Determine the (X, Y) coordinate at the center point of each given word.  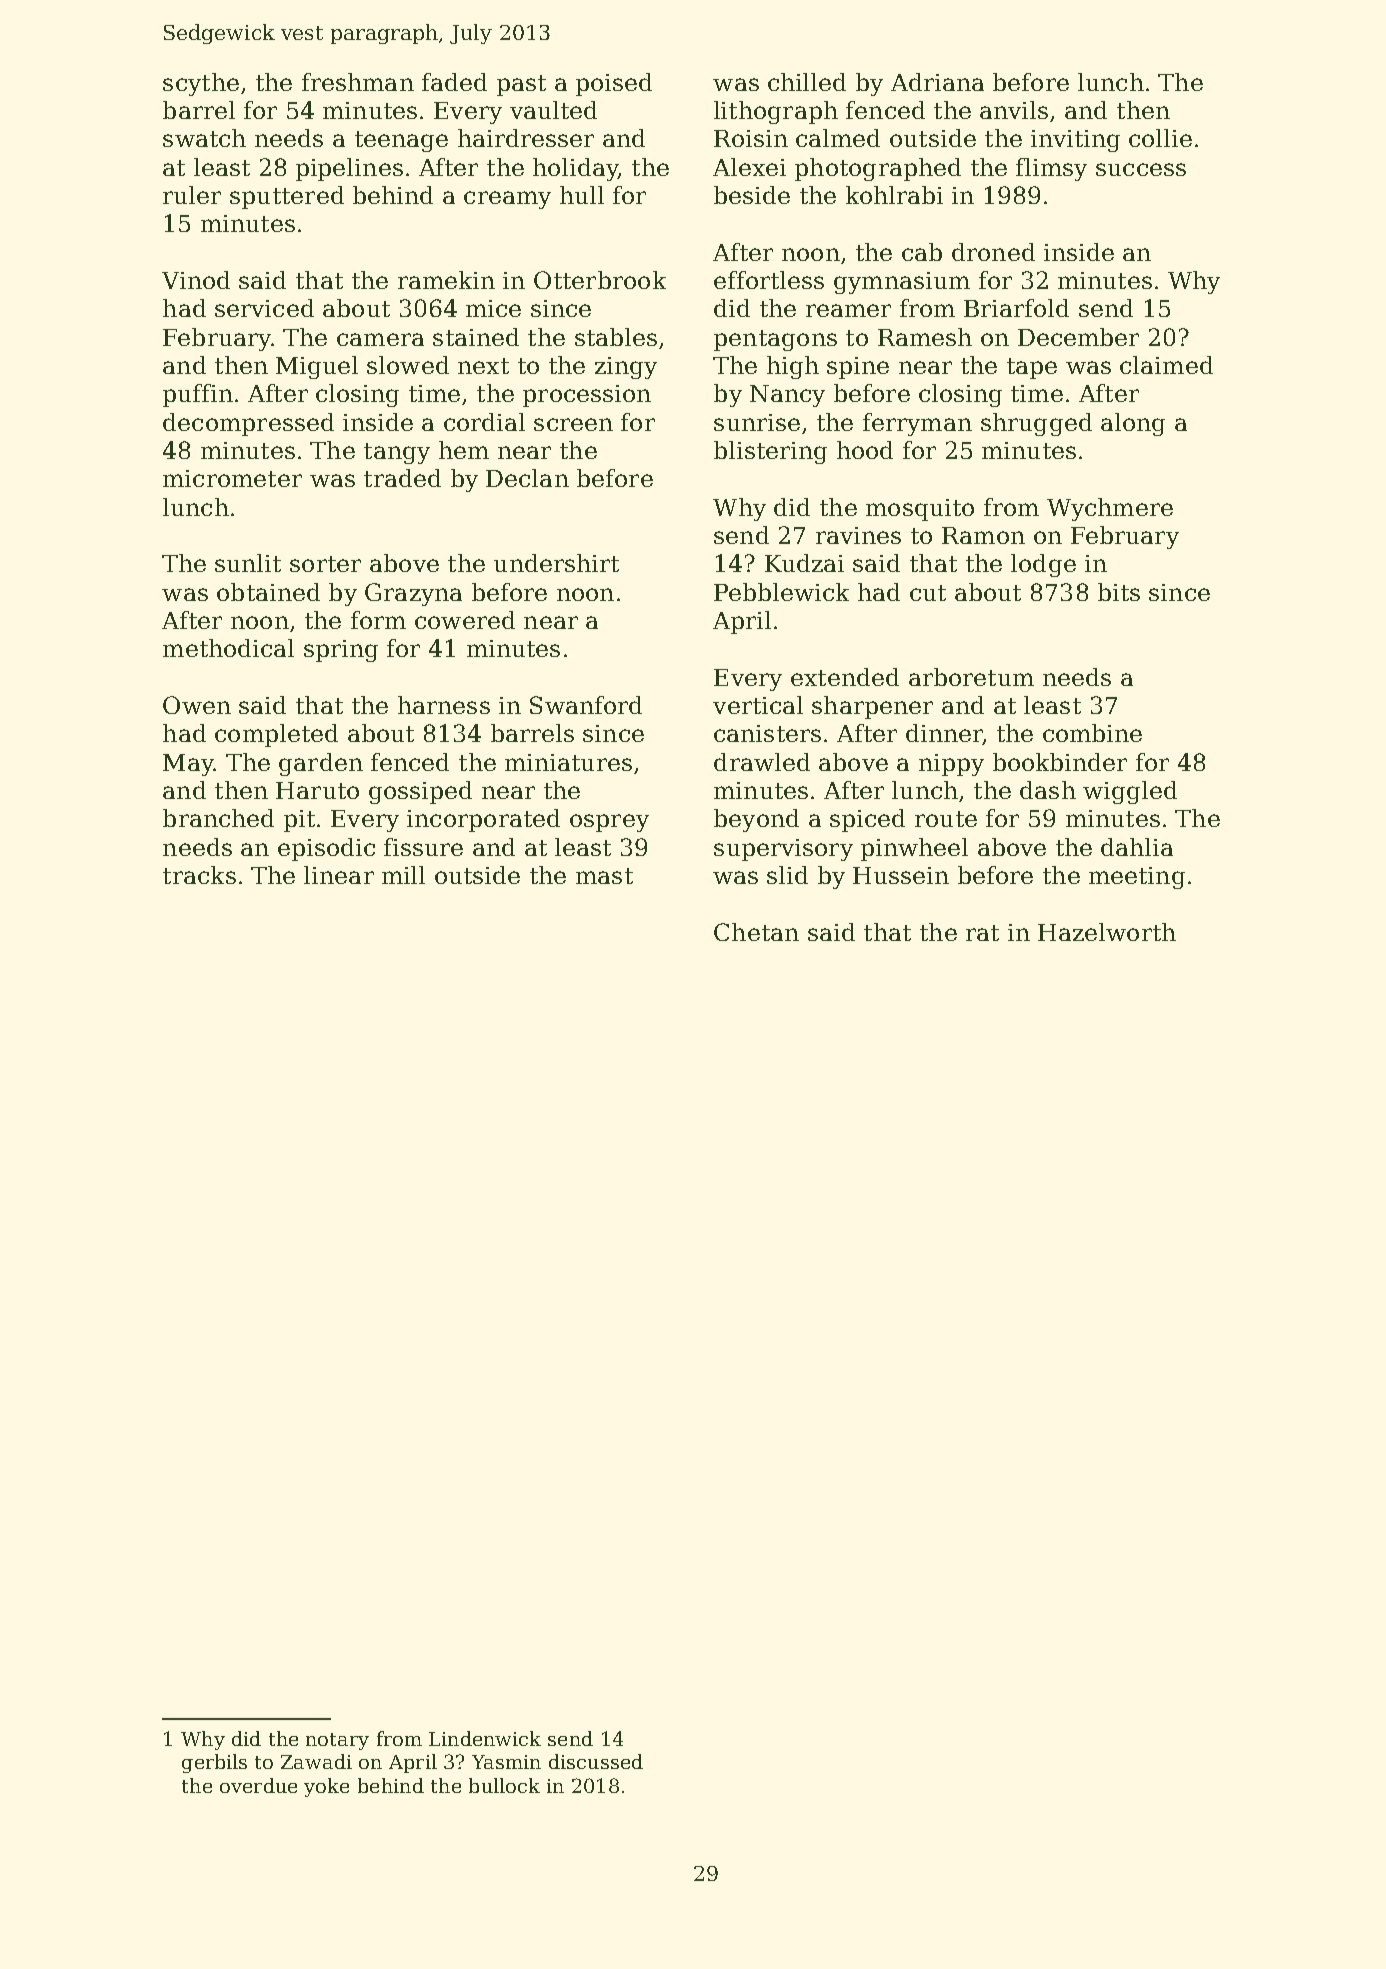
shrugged (1036, 424)
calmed (838, 138)
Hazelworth (1107, 932)
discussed (596, 1761)
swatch (204, 138)
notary (337, 1741)
